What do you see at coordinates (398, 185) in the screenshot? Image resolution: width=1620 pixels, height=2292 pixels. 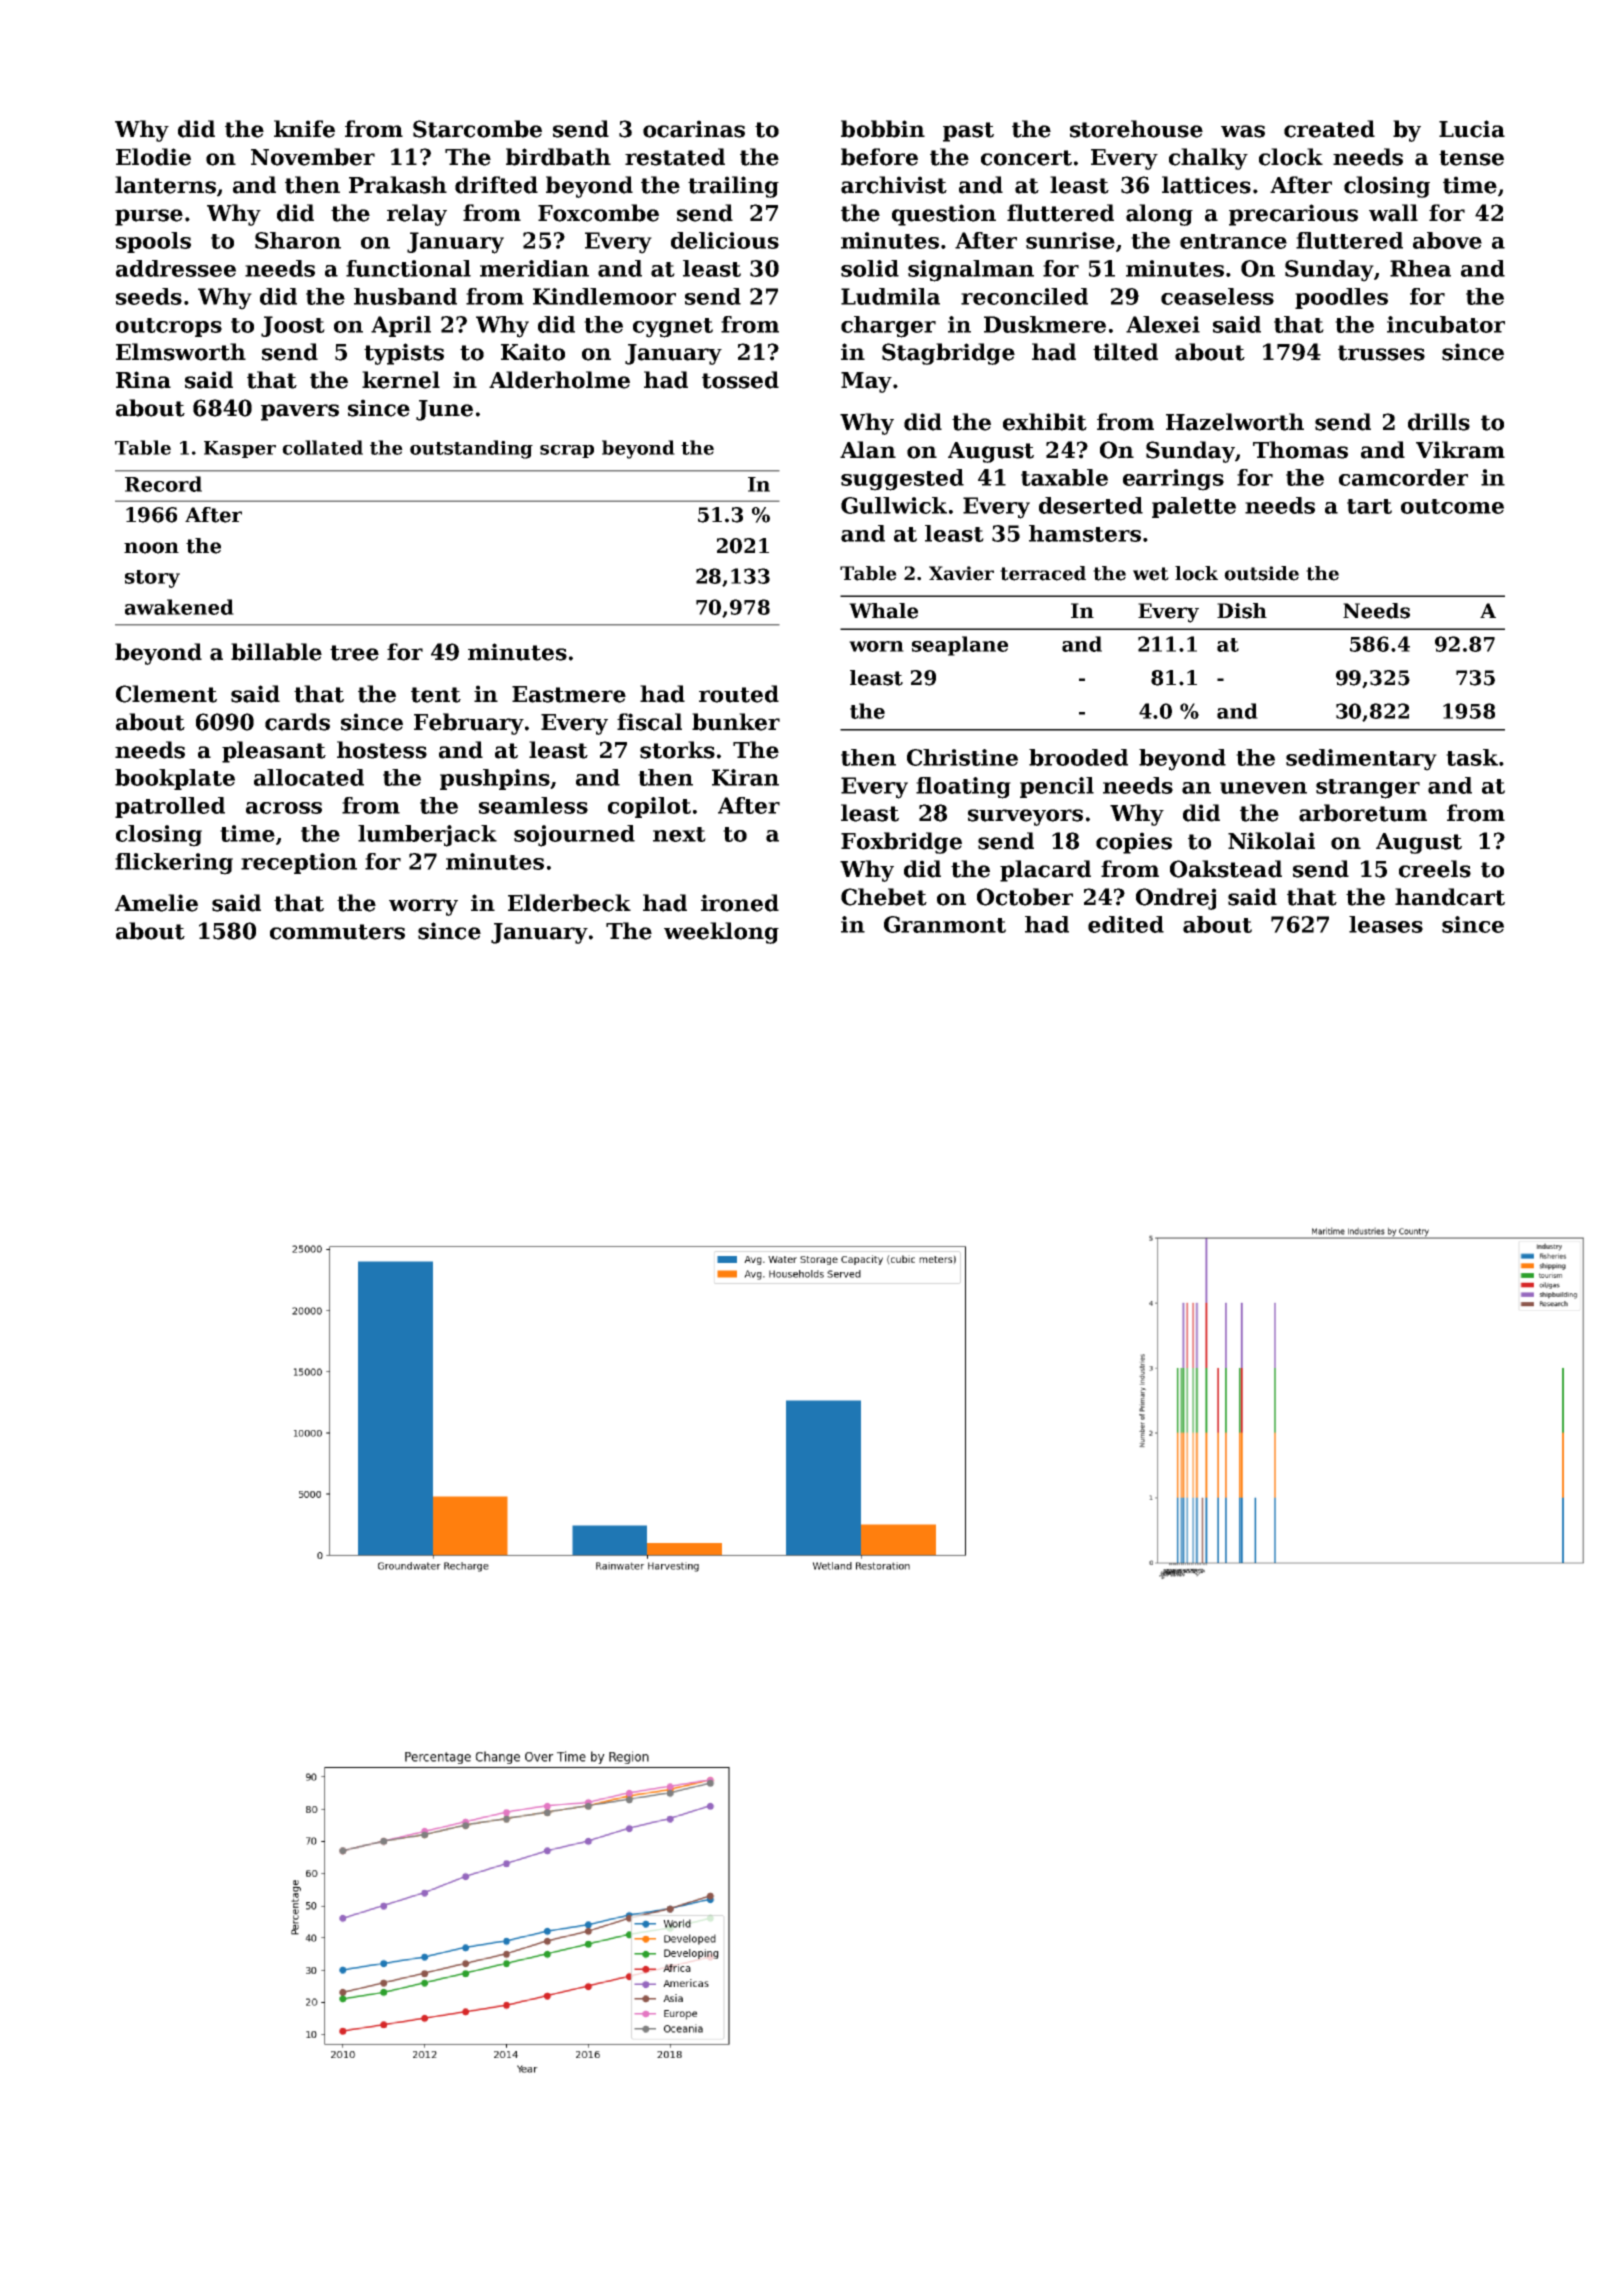 I see `Prakash` at bounding box center [398, 185].
